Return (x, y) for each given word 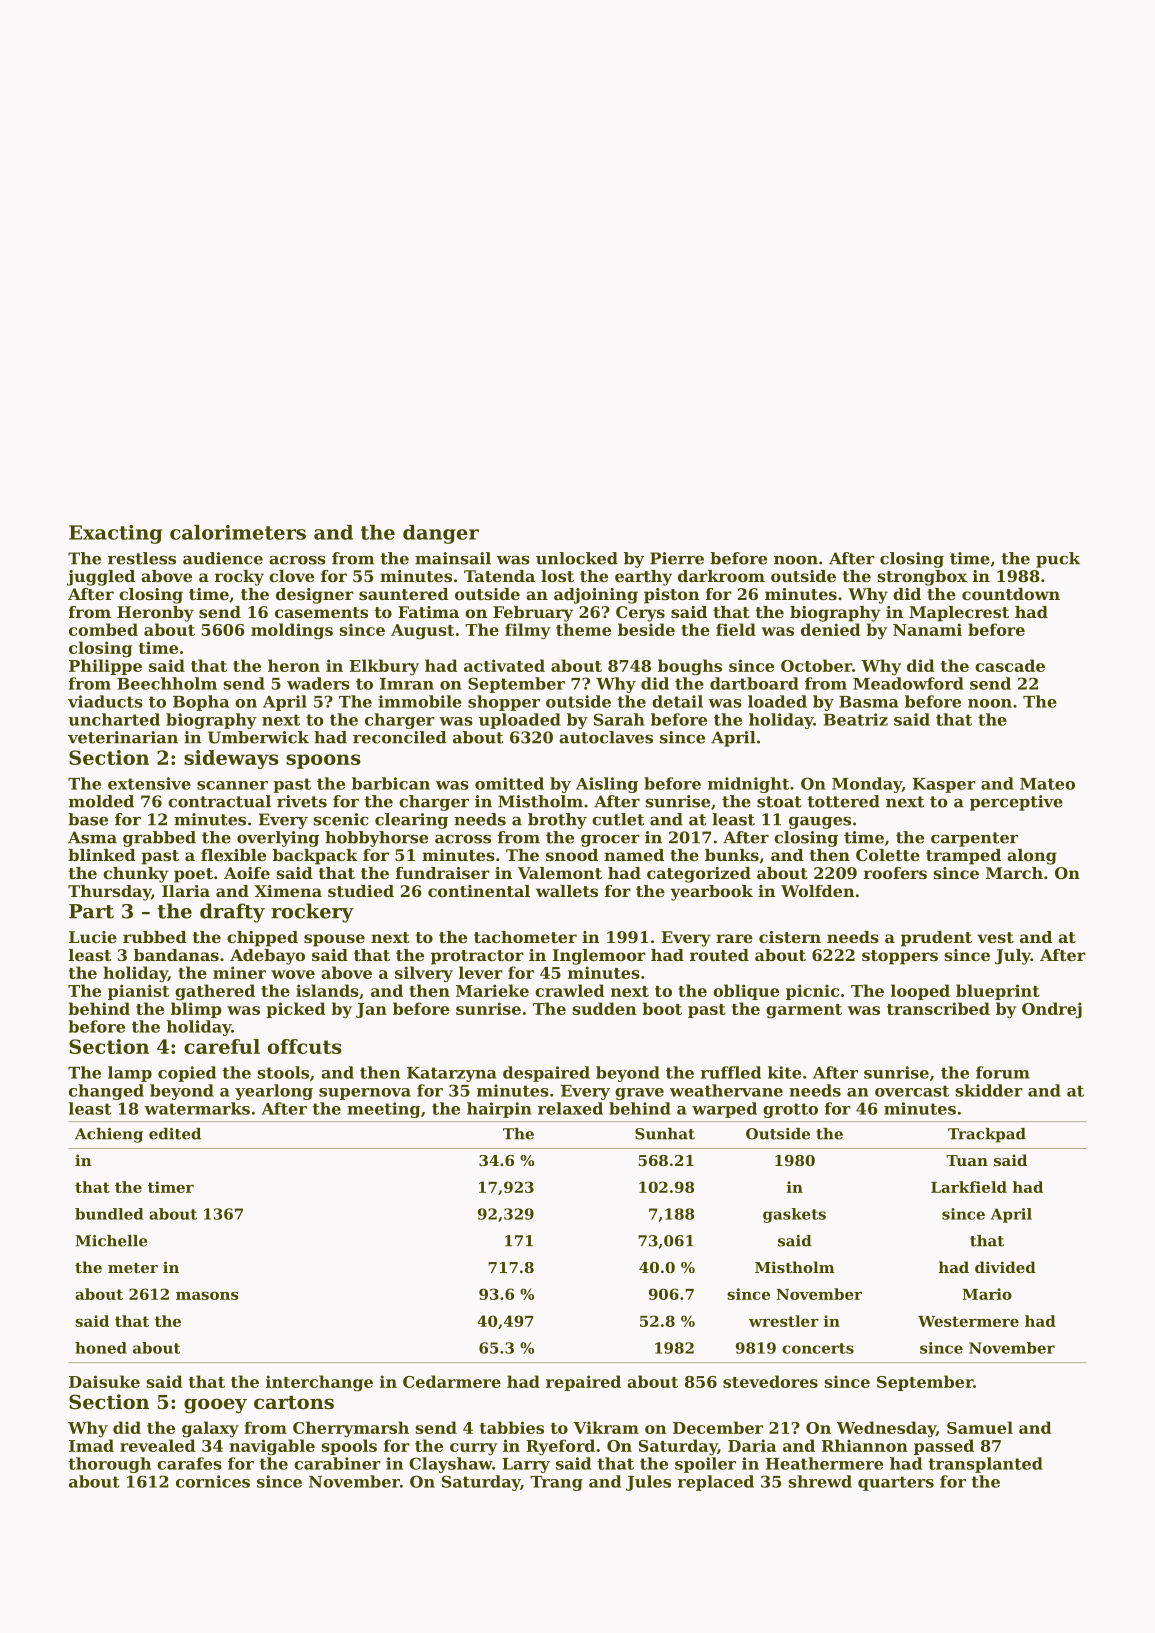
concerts (818, 1348)
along (1032, 857)
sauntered (404, 594)
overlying (278, 839)
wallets (567, 891)
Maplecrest (959, 614)
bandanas (176, 955)
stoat (779, 802)
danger (441, 534)
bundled (109, 1214)
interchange (319, 1383)
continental (479, 891)
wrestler (784, 1321)
